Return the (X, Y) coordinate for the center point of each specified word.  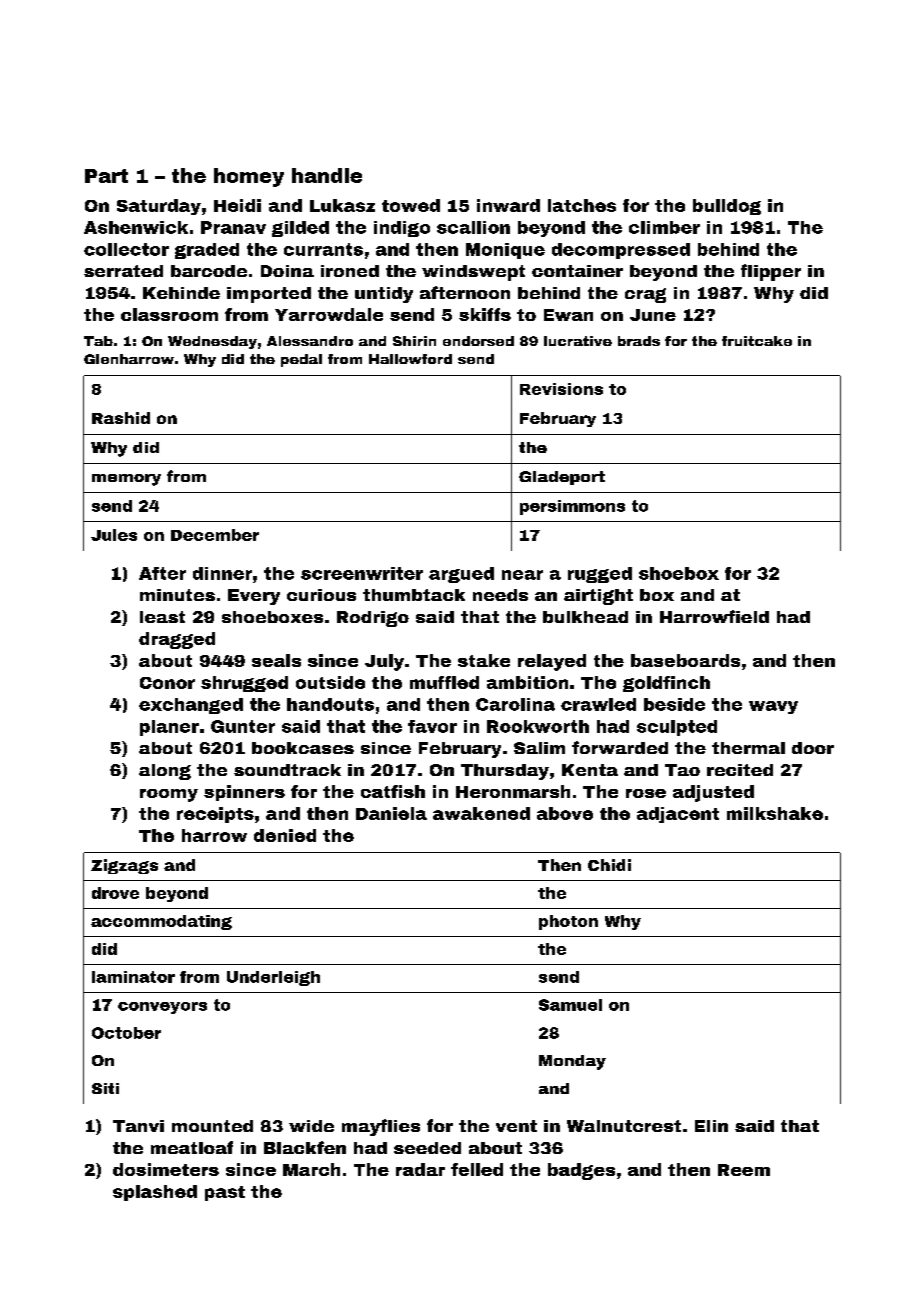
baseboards (685, 660)
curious (321, 595)
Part (106, 176)
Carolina (515, 704)
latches (582, 205)
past (225, 1193)
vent (516, 1126)
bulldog (727, 207)
